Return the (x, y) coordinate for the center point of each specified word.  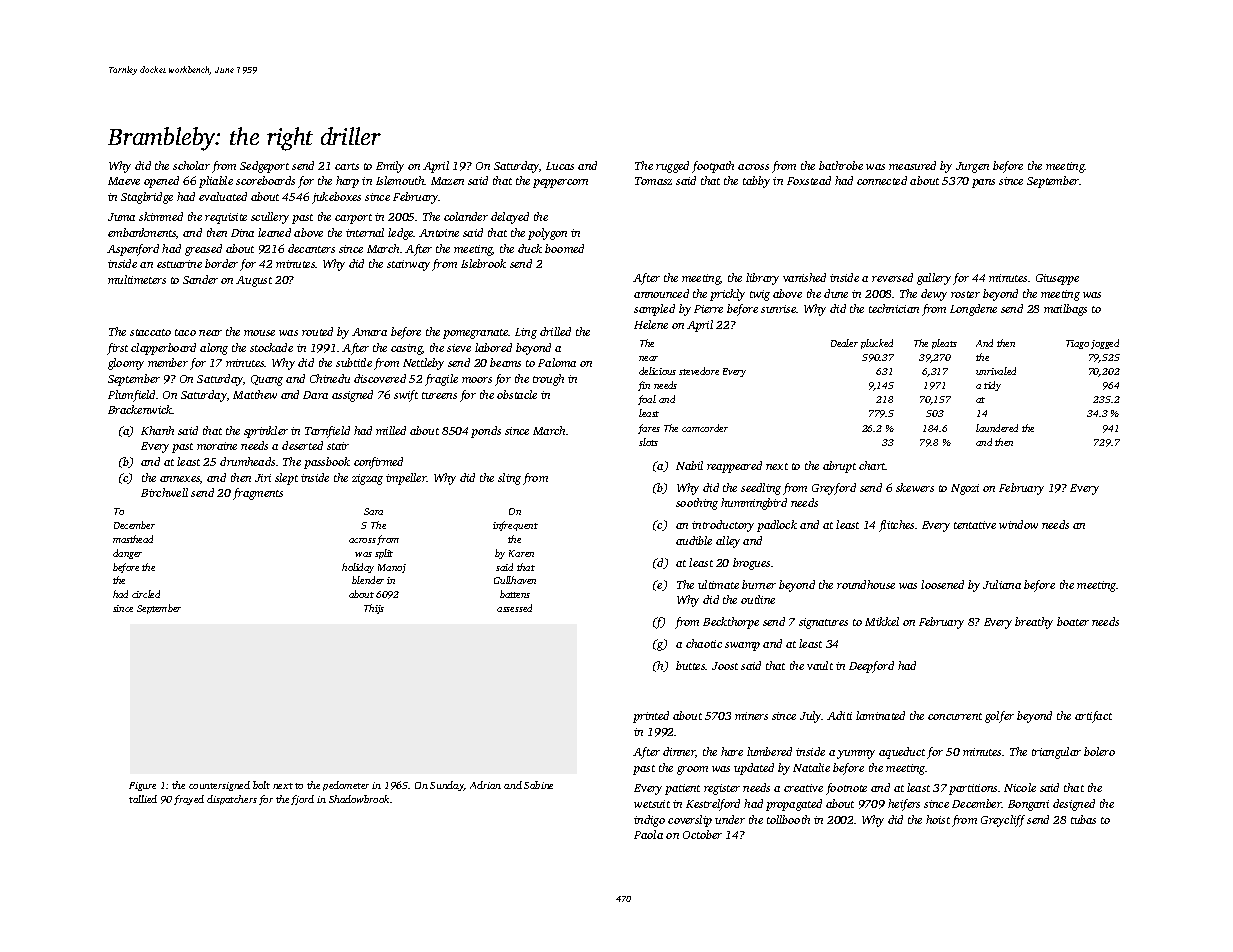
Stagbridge (147, 198)
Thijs (374, 609)
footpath (713, 167)
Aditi (839, 715)
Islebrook (483, 263)
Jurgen (972, 167)
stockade (271, 347)
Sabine (538, 785)
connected (882, 180)
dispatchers (232, 800)
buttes (691, 665)
